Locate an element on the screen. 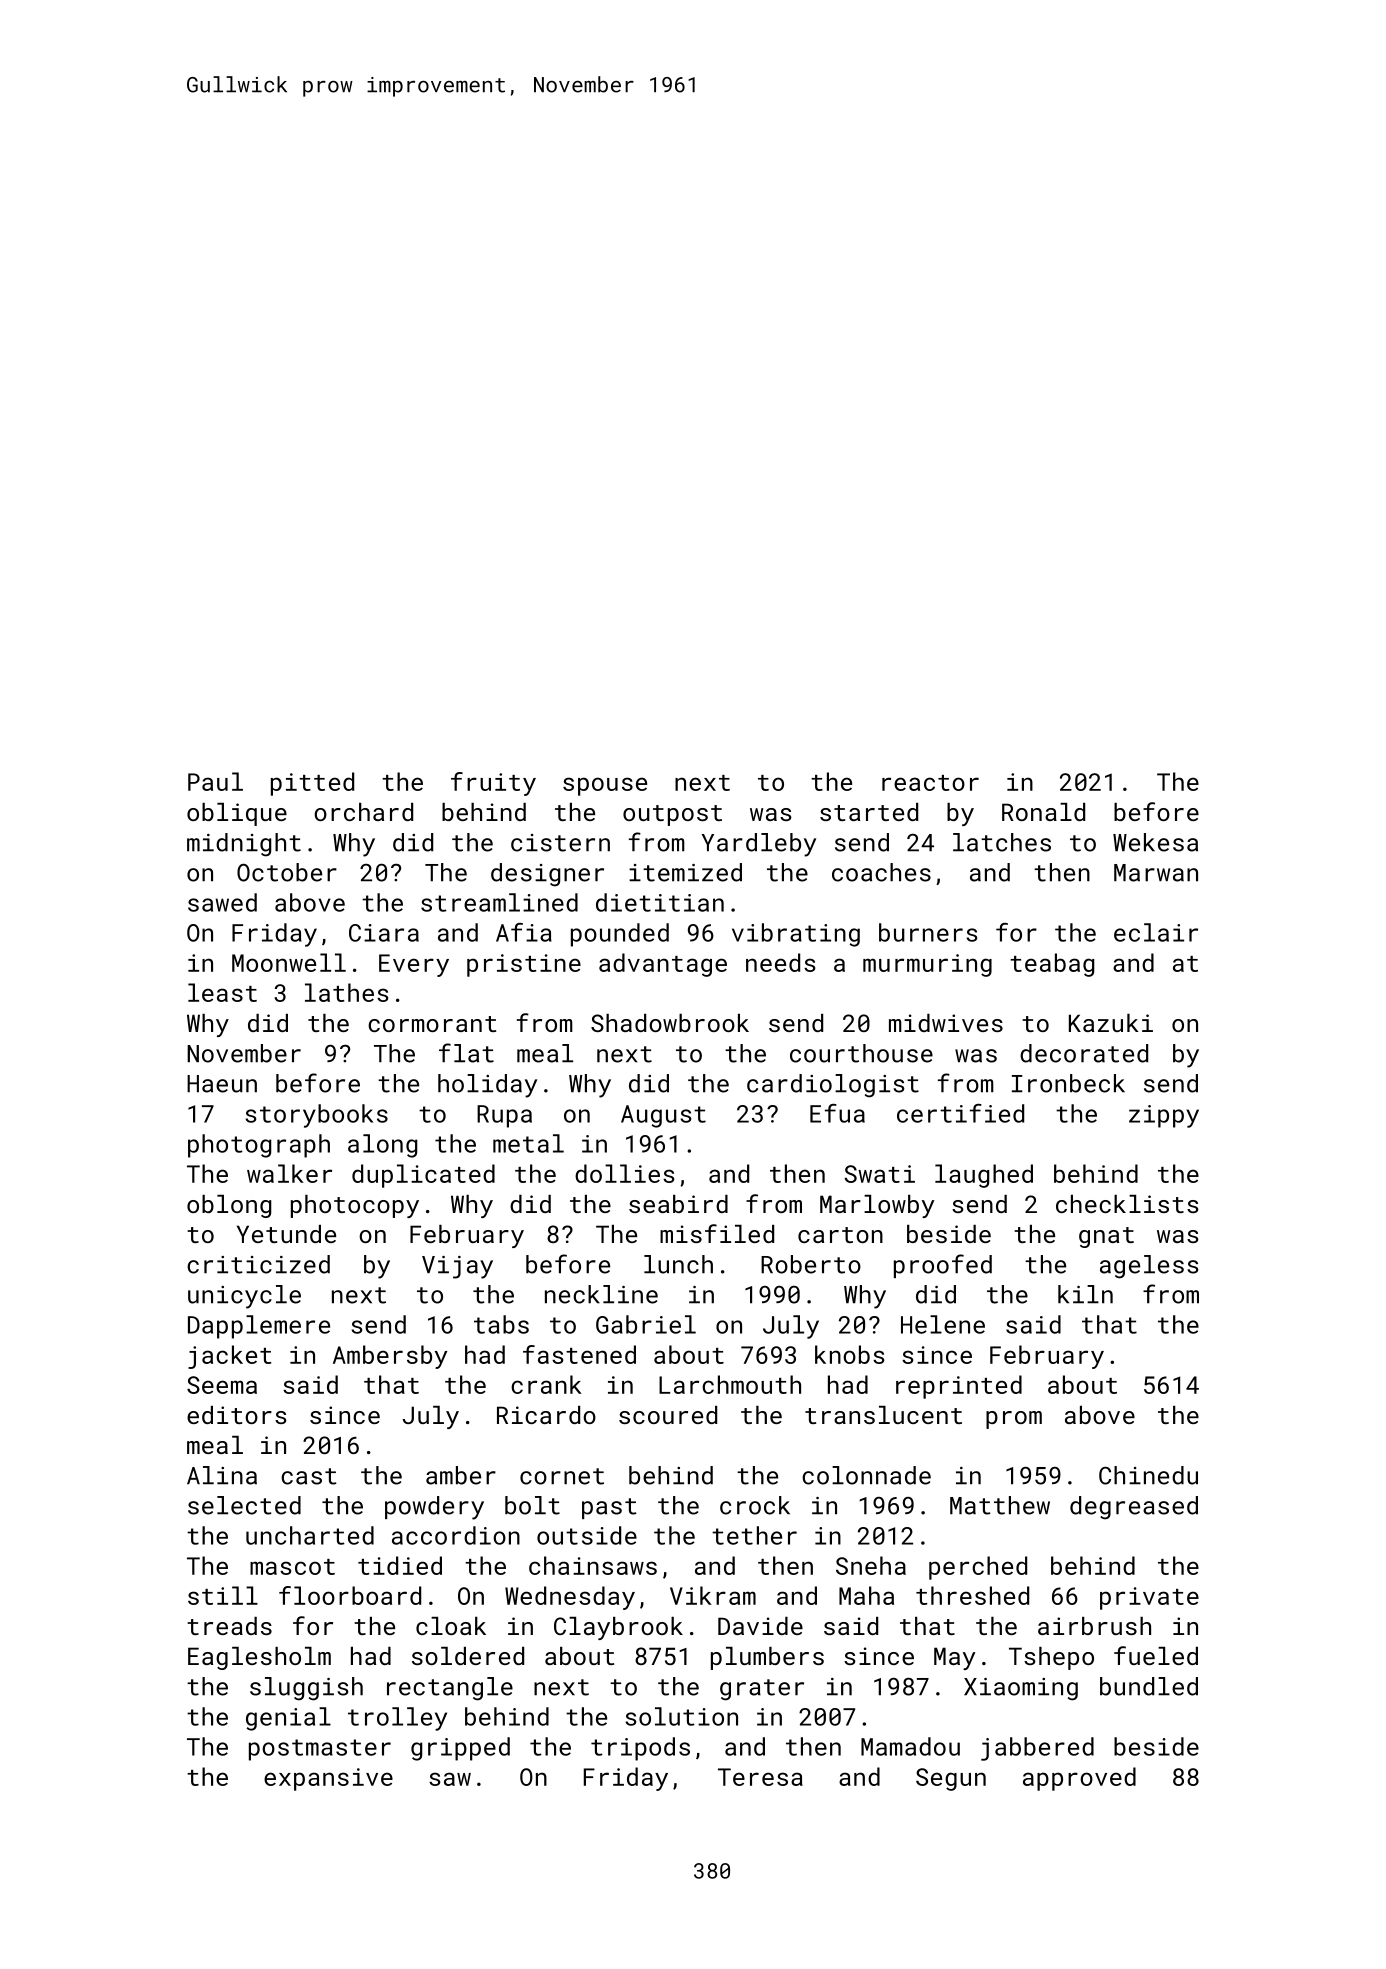  seabird is located at coordinates (678, 1204).
